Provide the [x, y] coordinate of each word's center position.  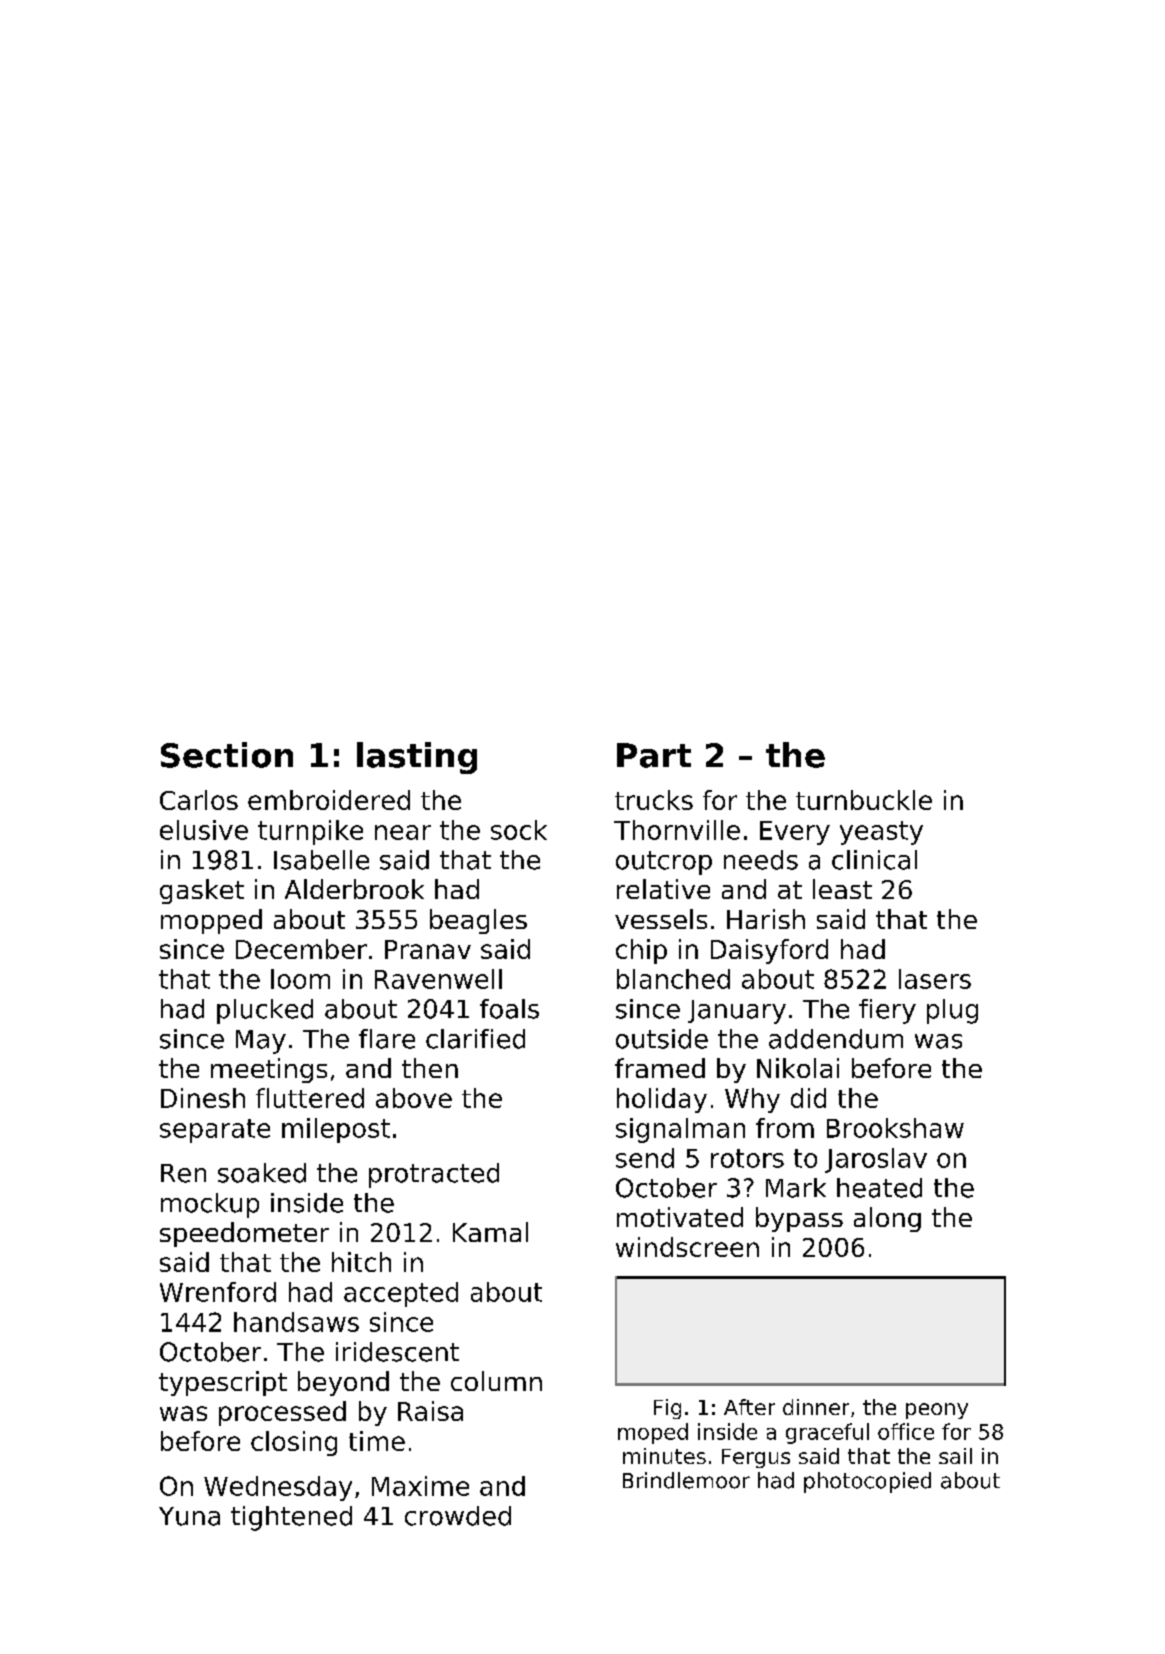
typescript [223, 1383]
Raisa [430, 1411]
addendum [836, 1039]
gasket [202, 891]
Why [752, 1100]
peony [937, 1411]
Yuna [189, 1516]
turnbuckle [864, 800]
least [842, 889]
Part [654, 755]
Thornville [677, 830]
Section [227, 755]
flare [387, 1039]
